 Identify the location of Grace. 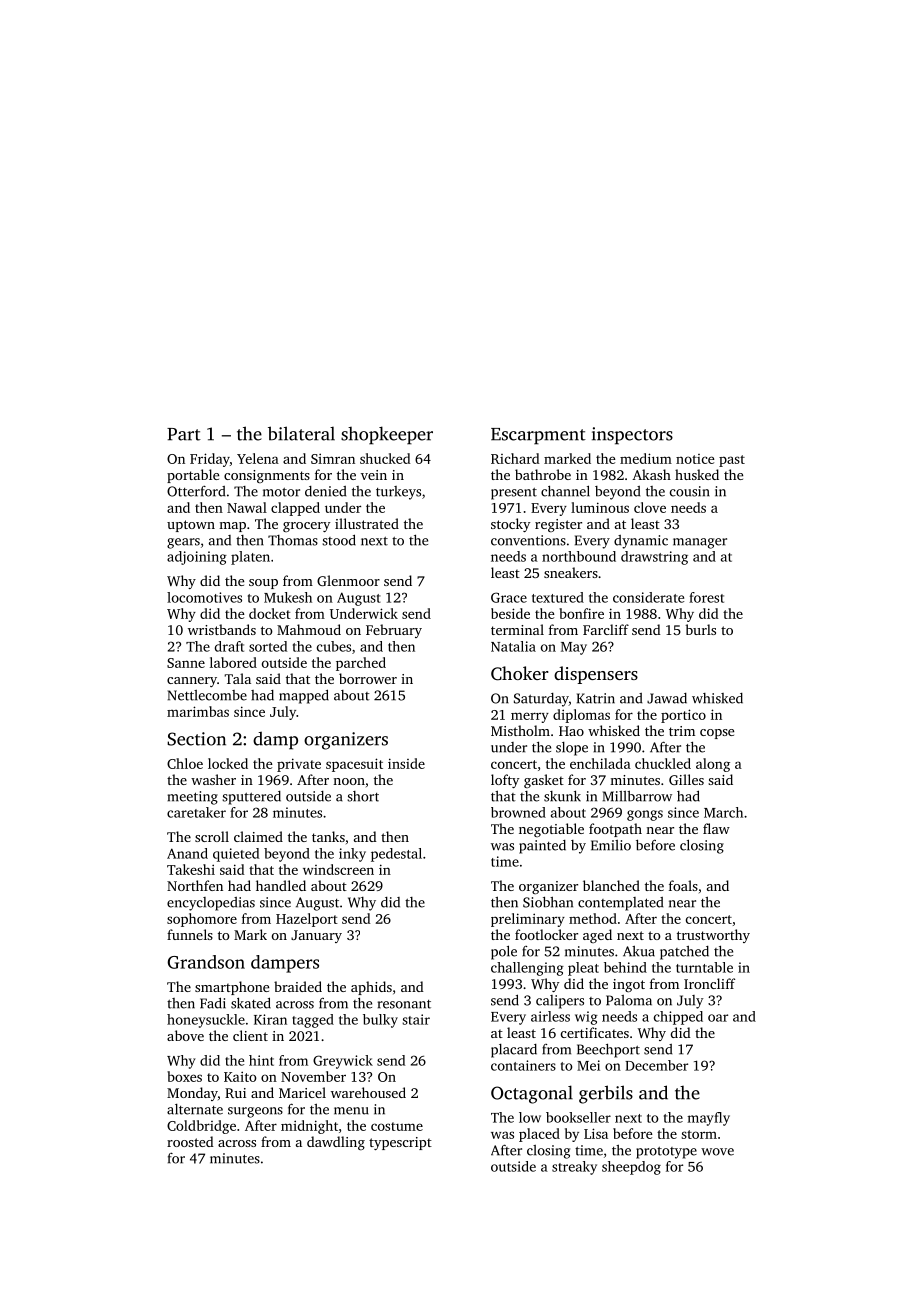
(509, 597).
